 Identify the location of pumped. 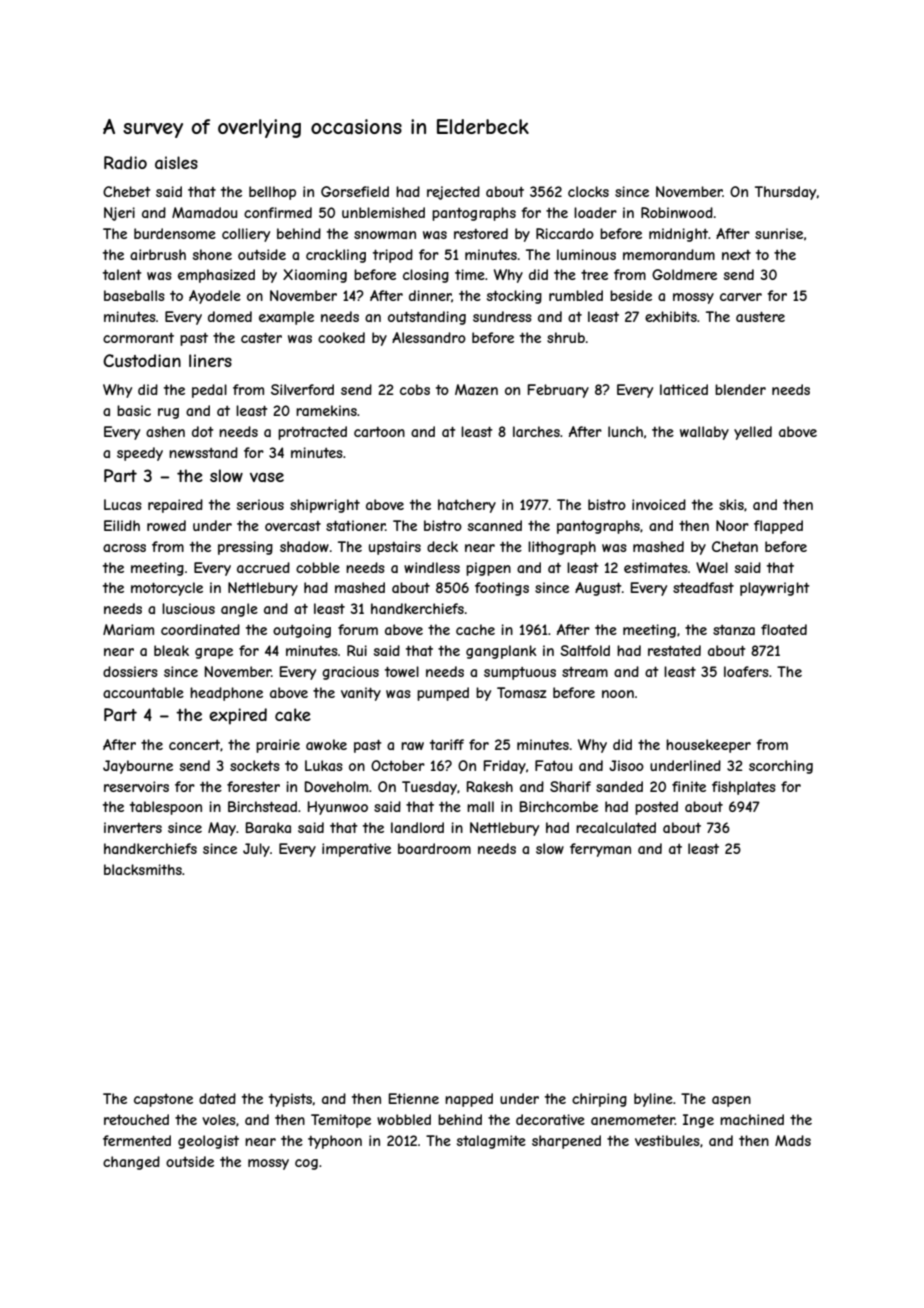
(443, 694).
